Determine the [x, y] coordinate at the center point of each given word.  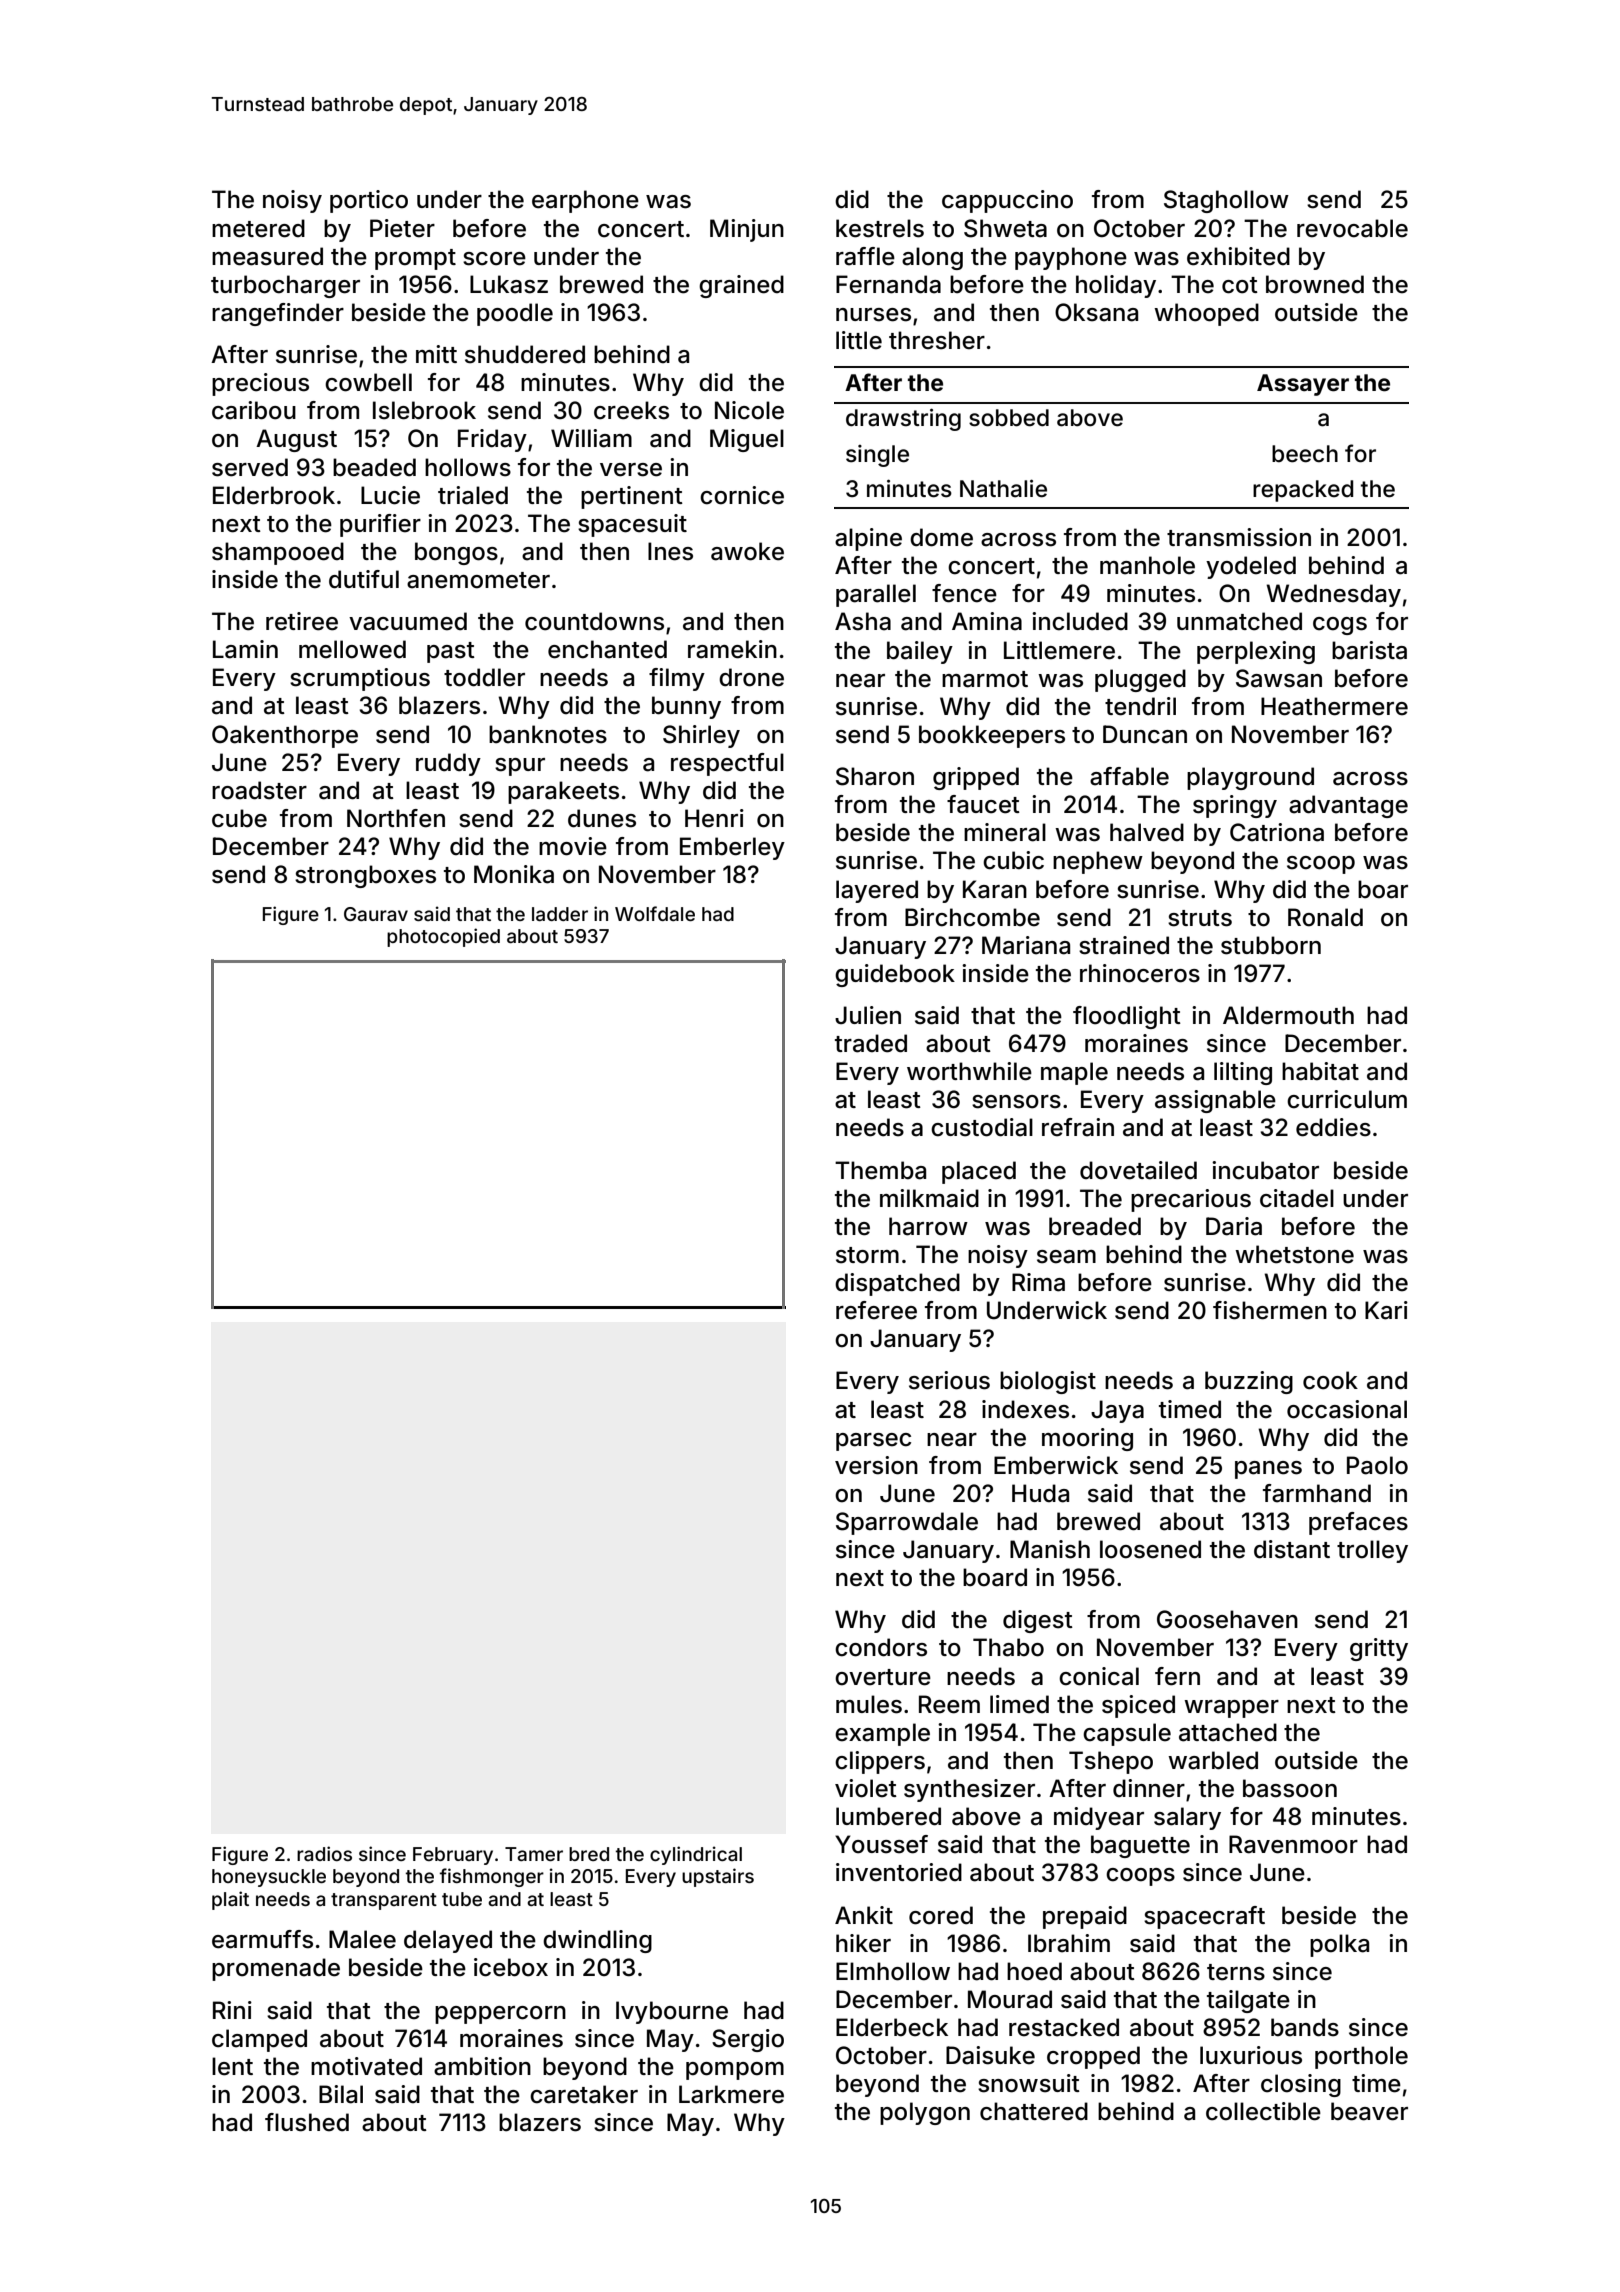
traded [871, 1043]
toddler [484, 677]
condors [881, 1647]
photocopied [443, 937]
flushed [307, 2122]
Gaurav [376, 914]
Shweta [1005, 228]
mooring [1087, 1439]
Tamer [534, 1854]
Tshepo [1111, 1762]
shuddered [525, 354]
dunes [602, 818]
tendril [1140, 706]
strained [1124, 945]
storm [867, 1255]
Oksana [1096, 312]
